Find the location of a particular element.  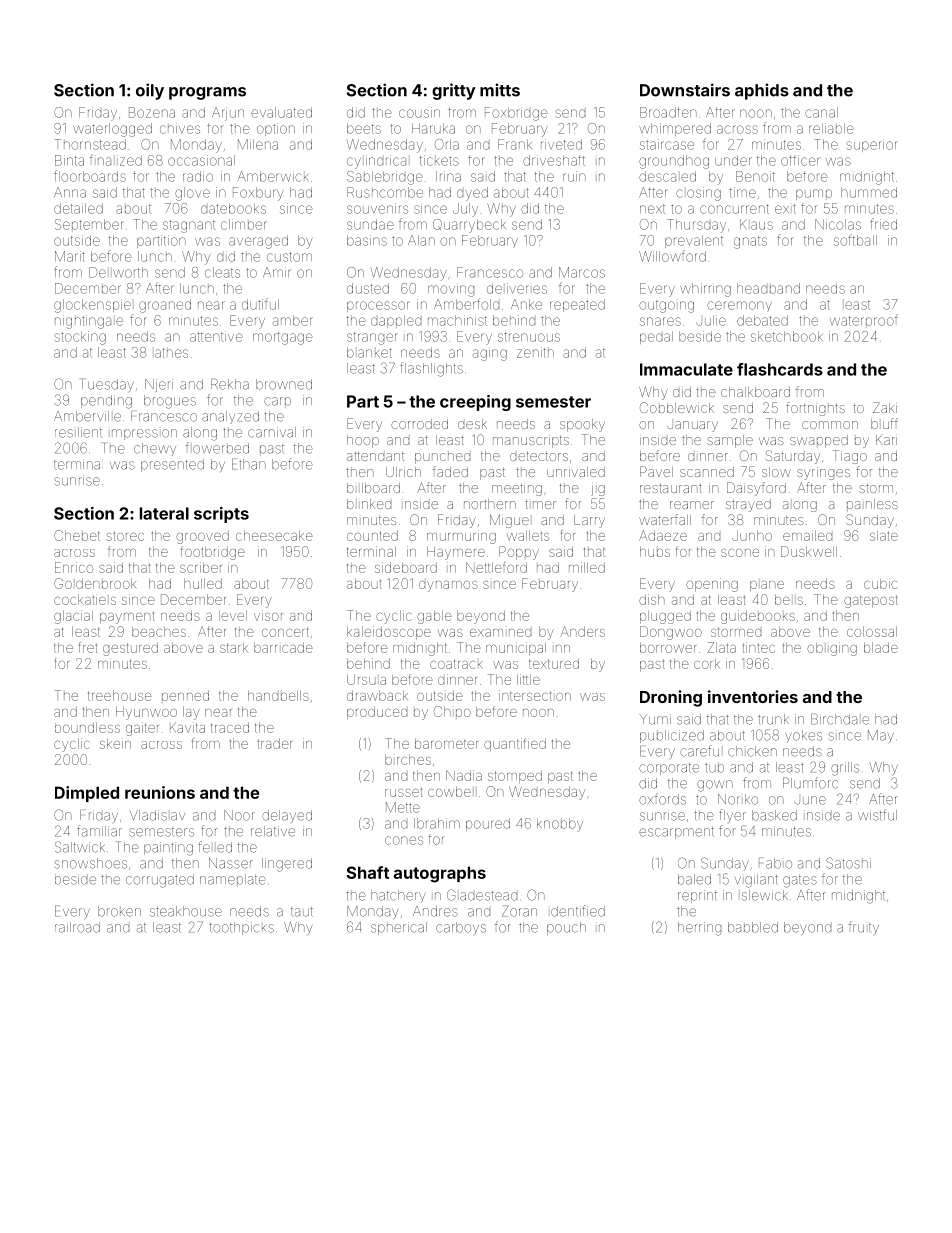

vigilant is located at coordinates (756, 881).
